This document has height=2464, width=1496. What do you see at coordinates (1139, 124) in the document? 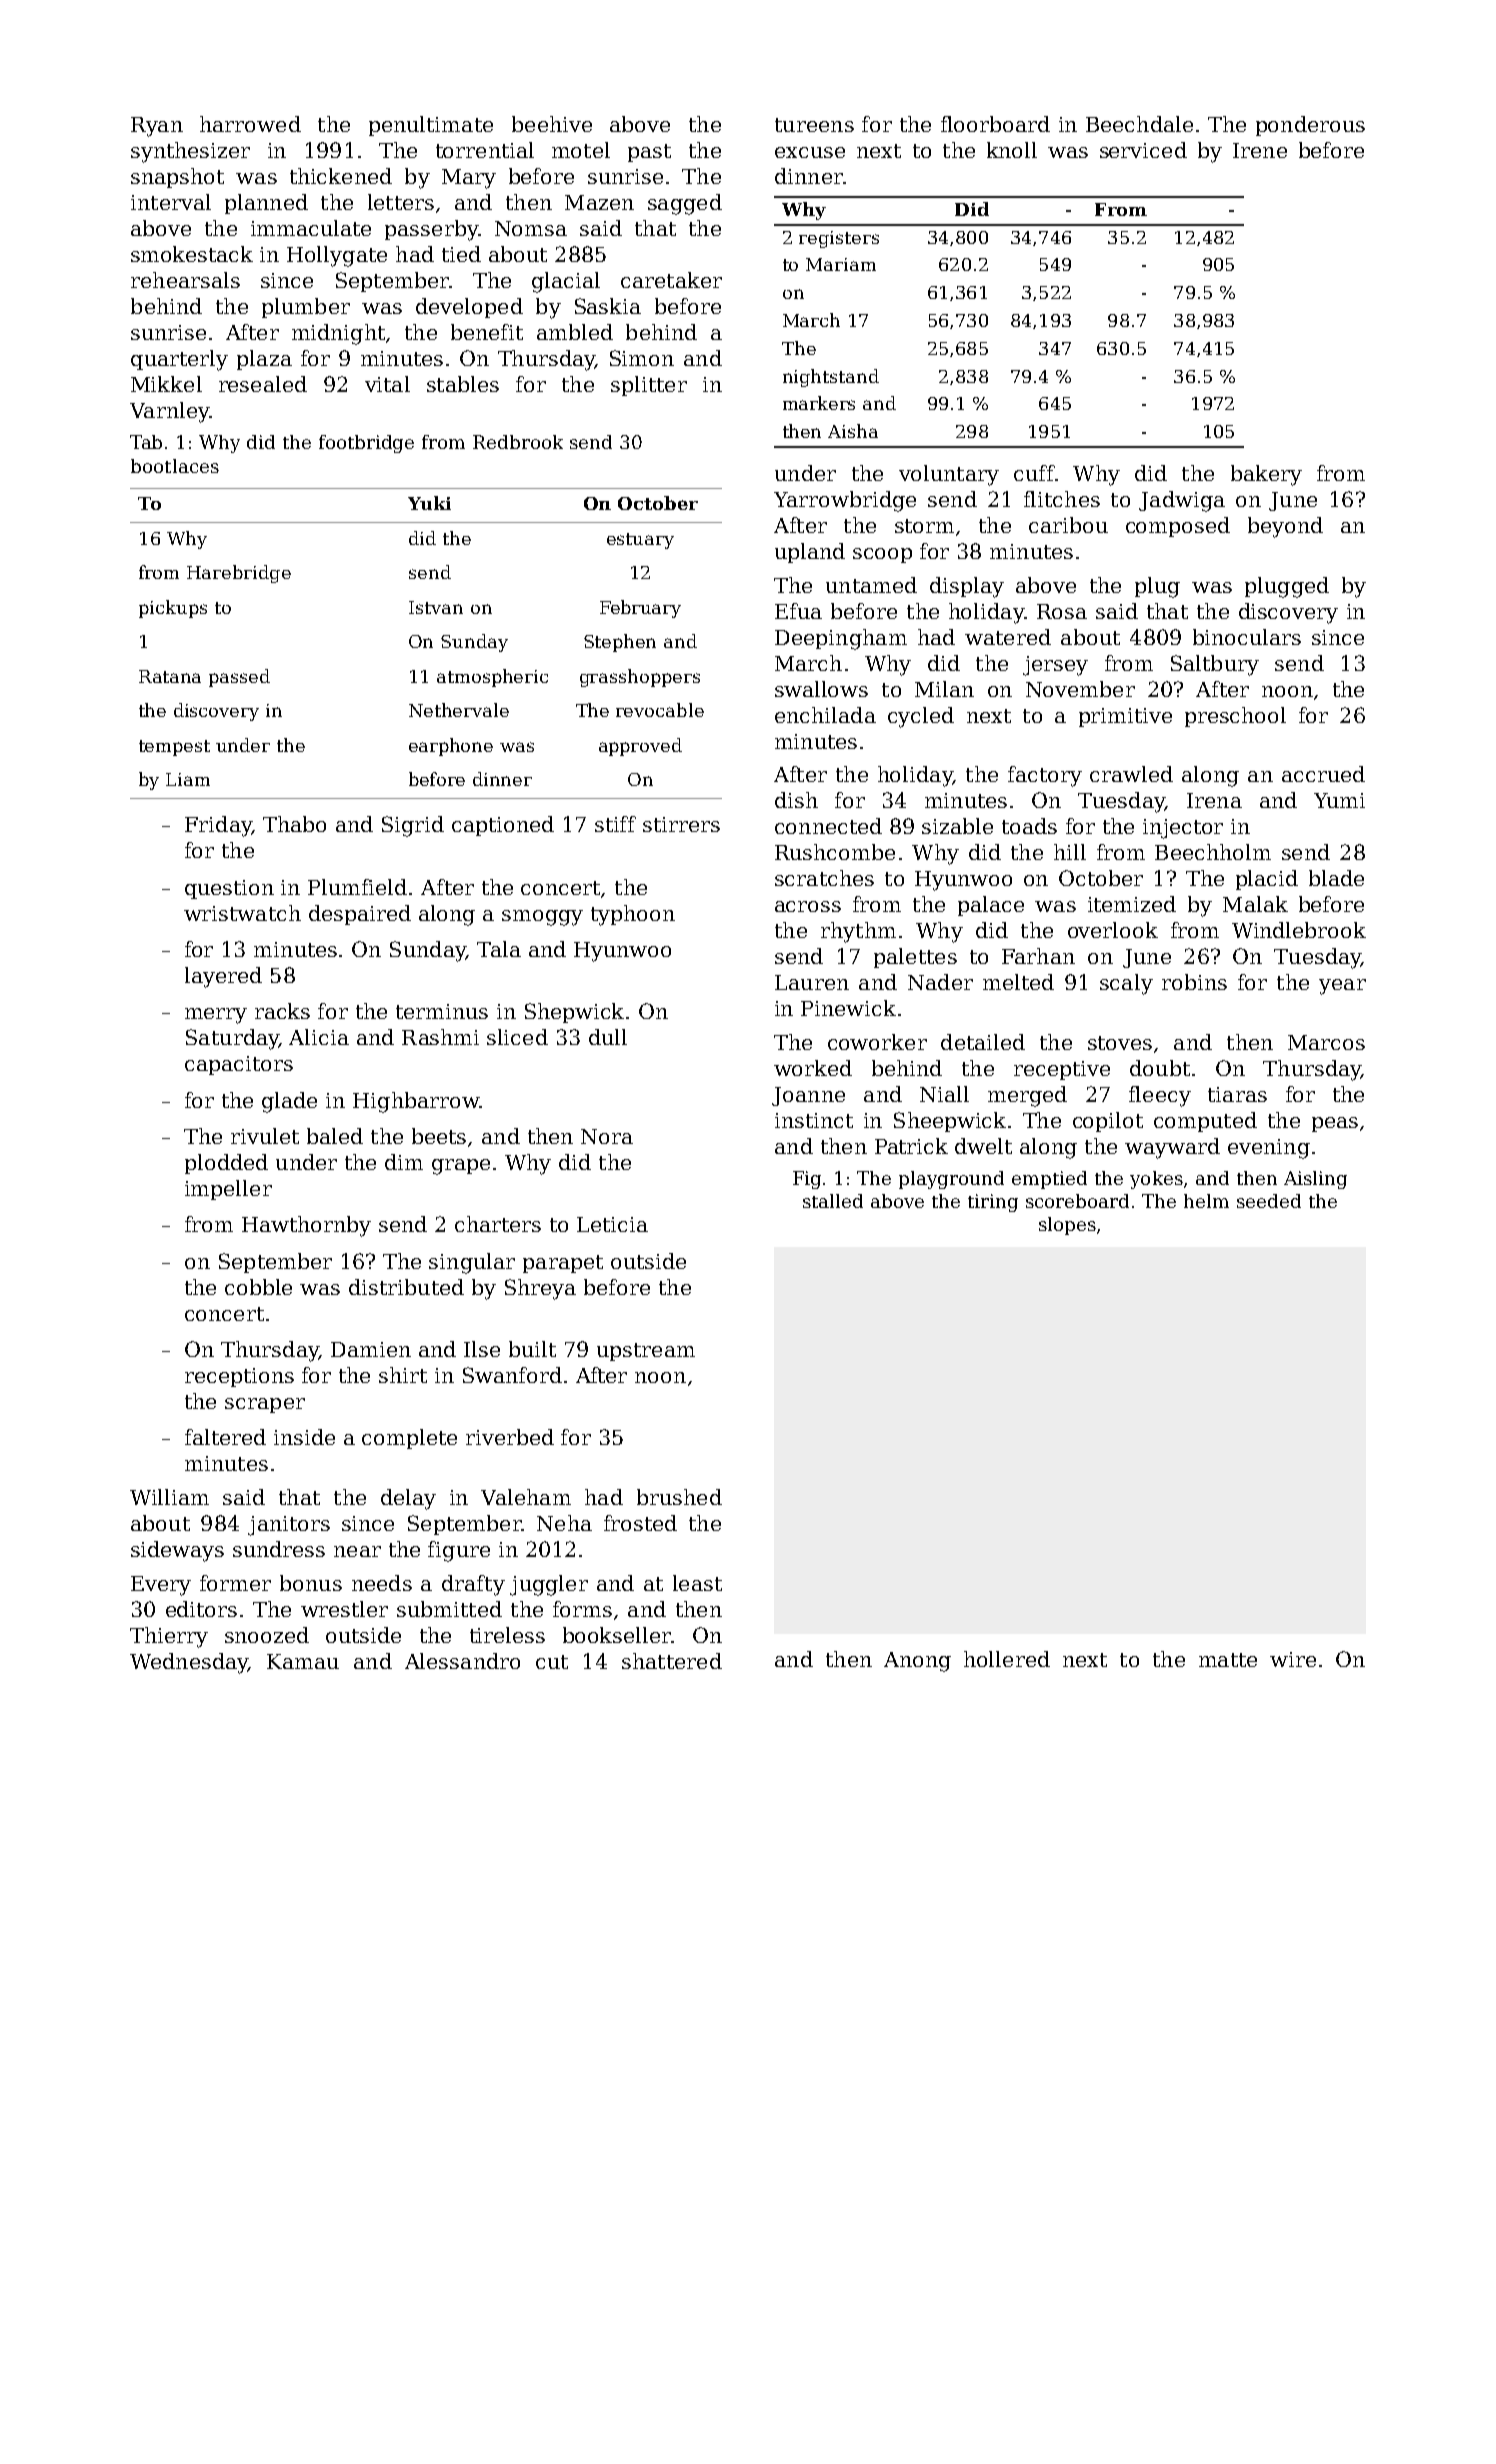
I see `Beechdale` at bounding box center [1139, 124].
